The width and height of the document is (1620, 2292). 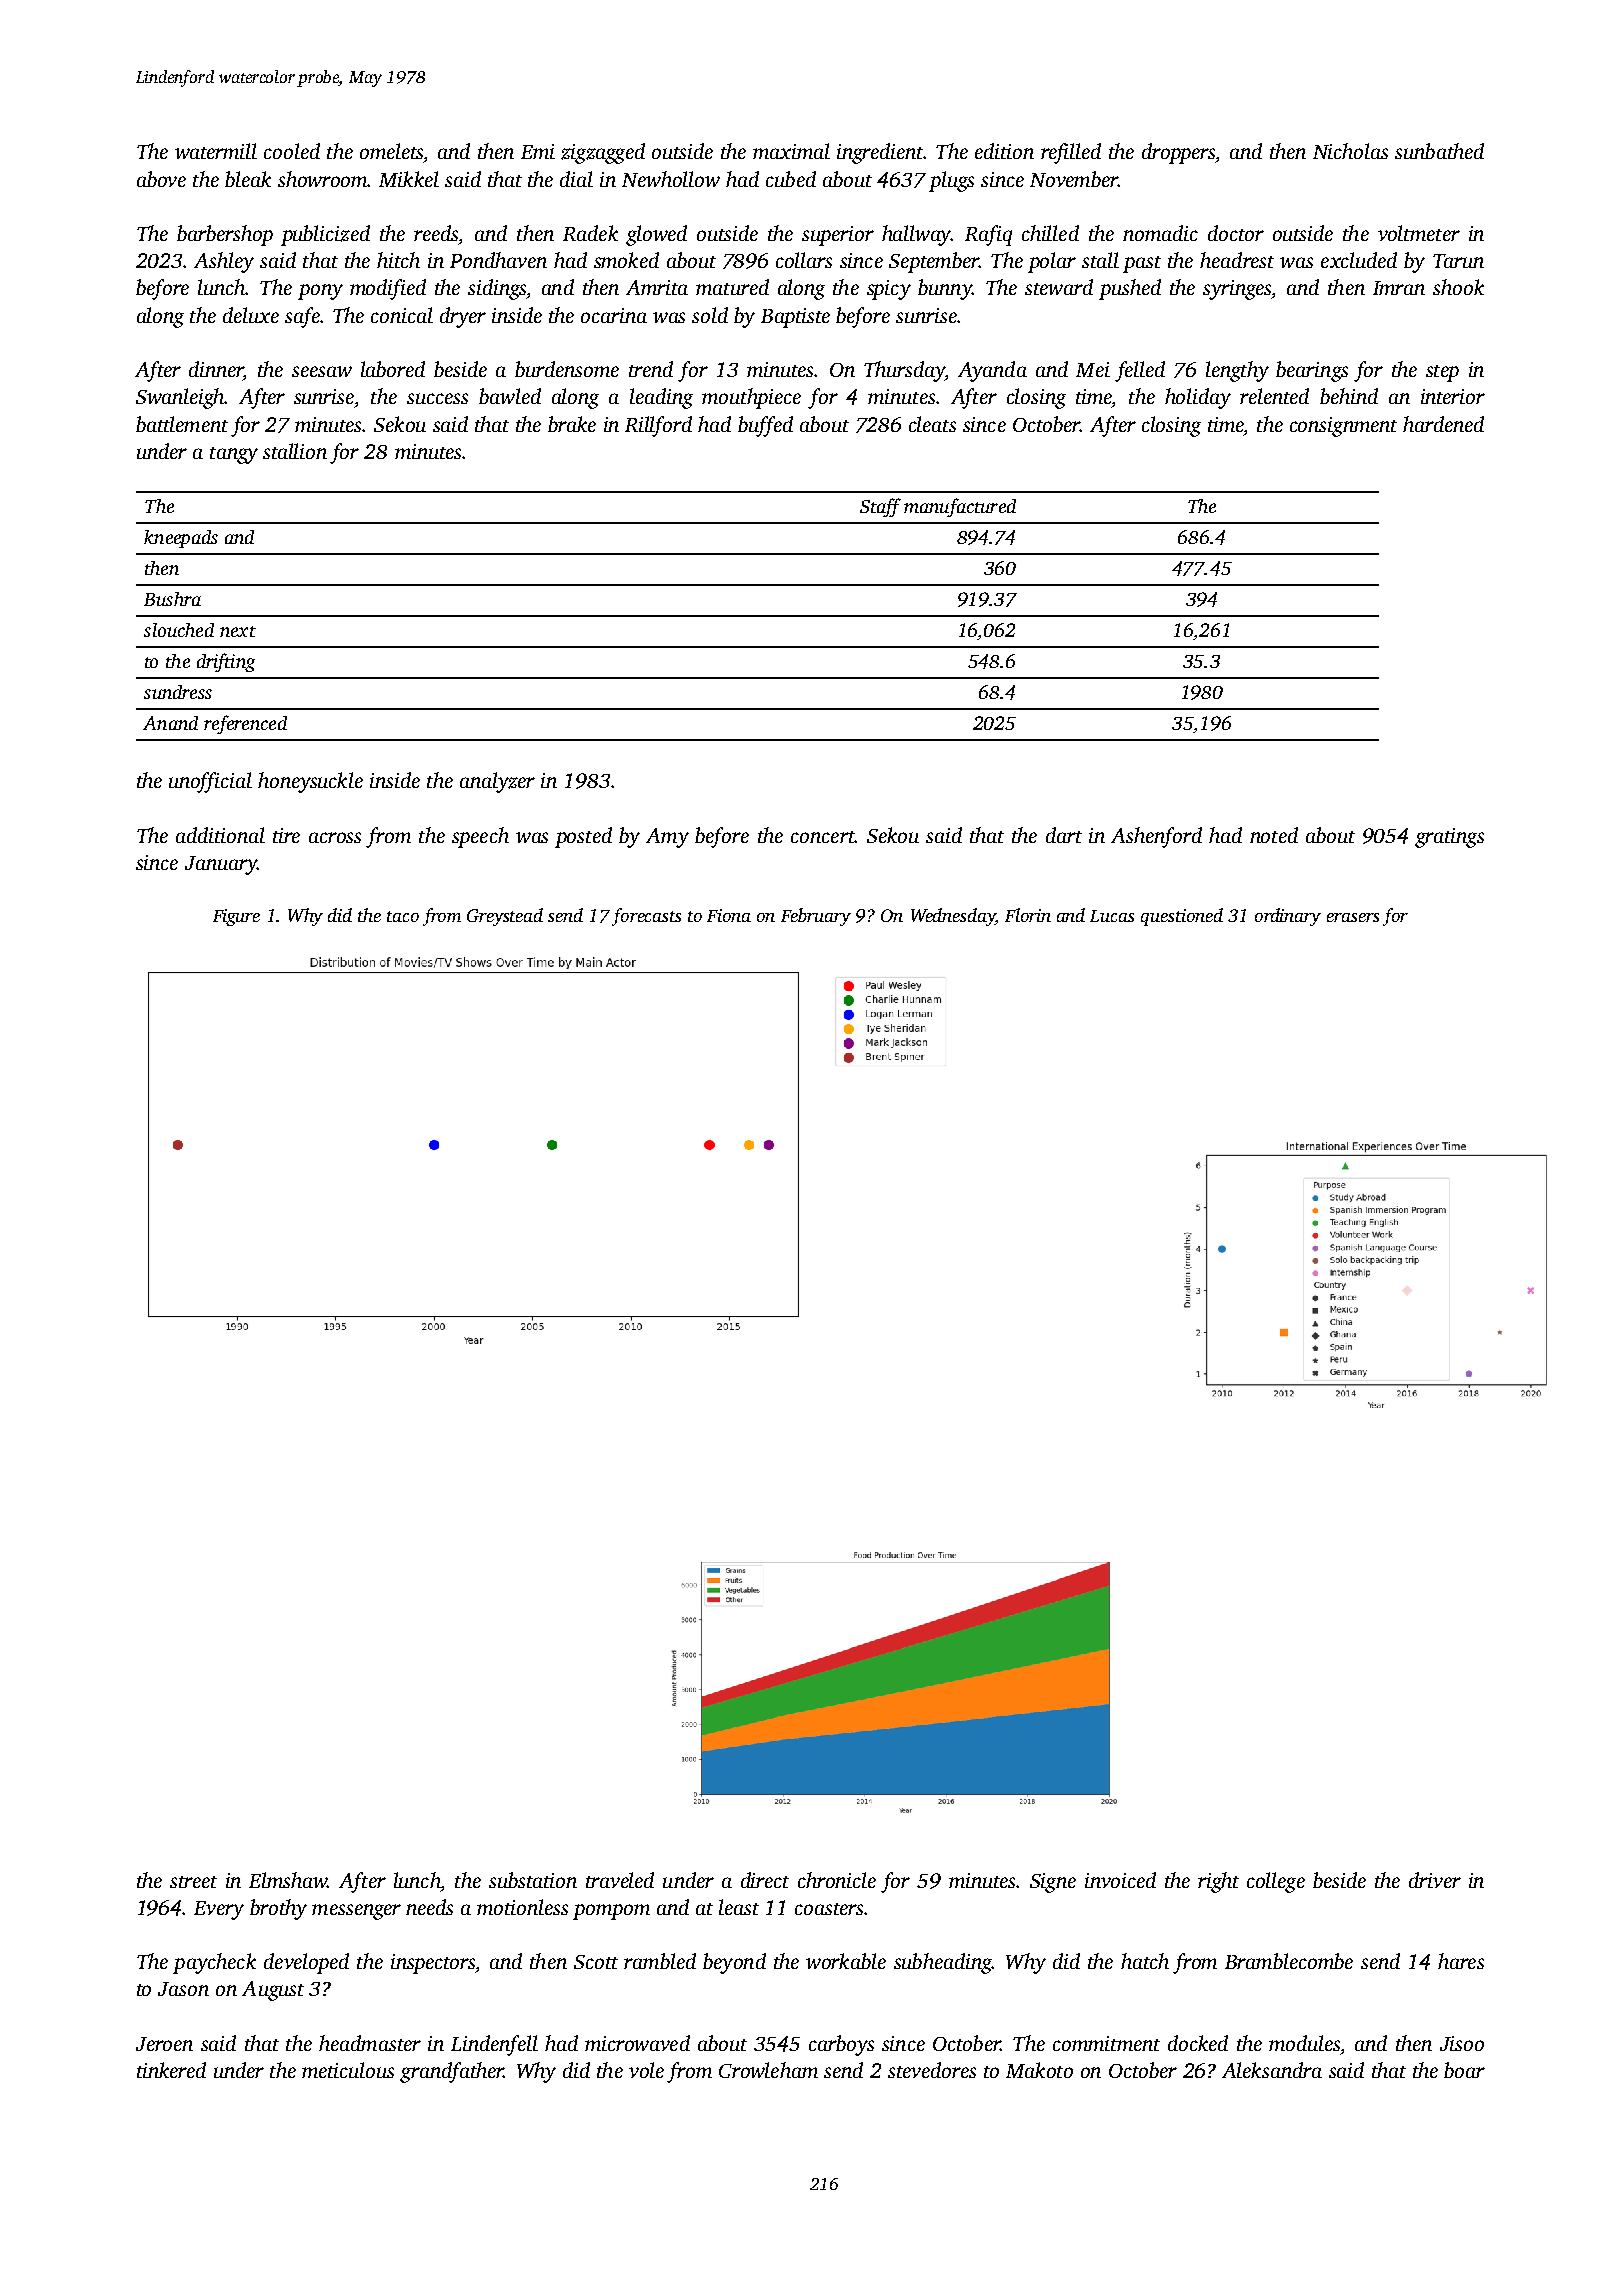 I want to click on Newhollow, so click(x=671, y=179).
